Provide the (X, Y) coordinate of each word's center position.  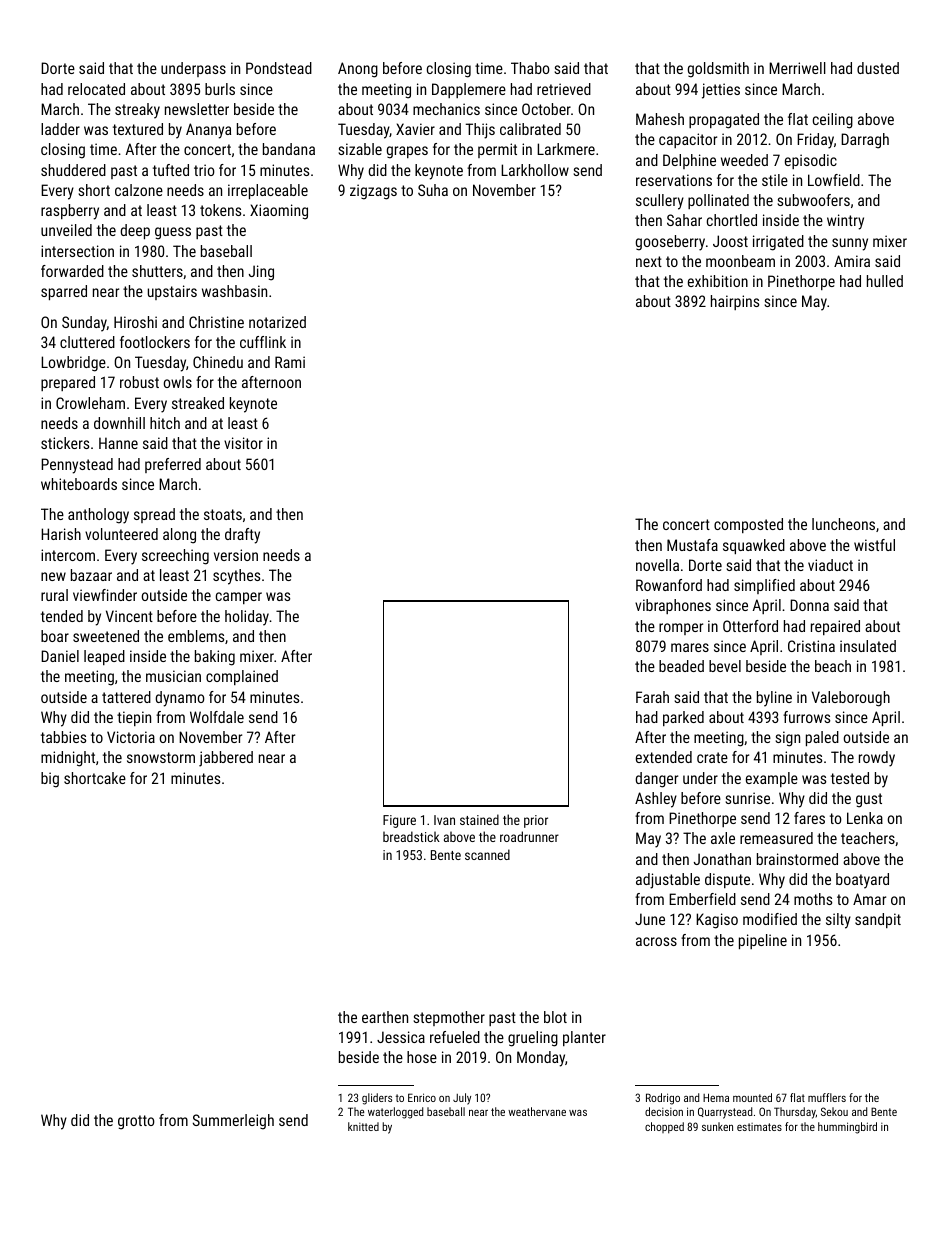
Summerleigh (233, 1122)
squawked (754, 546)
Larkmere (566, 149)
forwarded (72, 271)
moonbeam (740, 261)
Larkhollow (535, 170)
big (50, 780)
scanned (487, 854)
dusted (878, 68)
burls (220, 89)
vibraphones (673, 606)
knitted (363, 1126)
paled (822, 738)
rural (54, 595)
